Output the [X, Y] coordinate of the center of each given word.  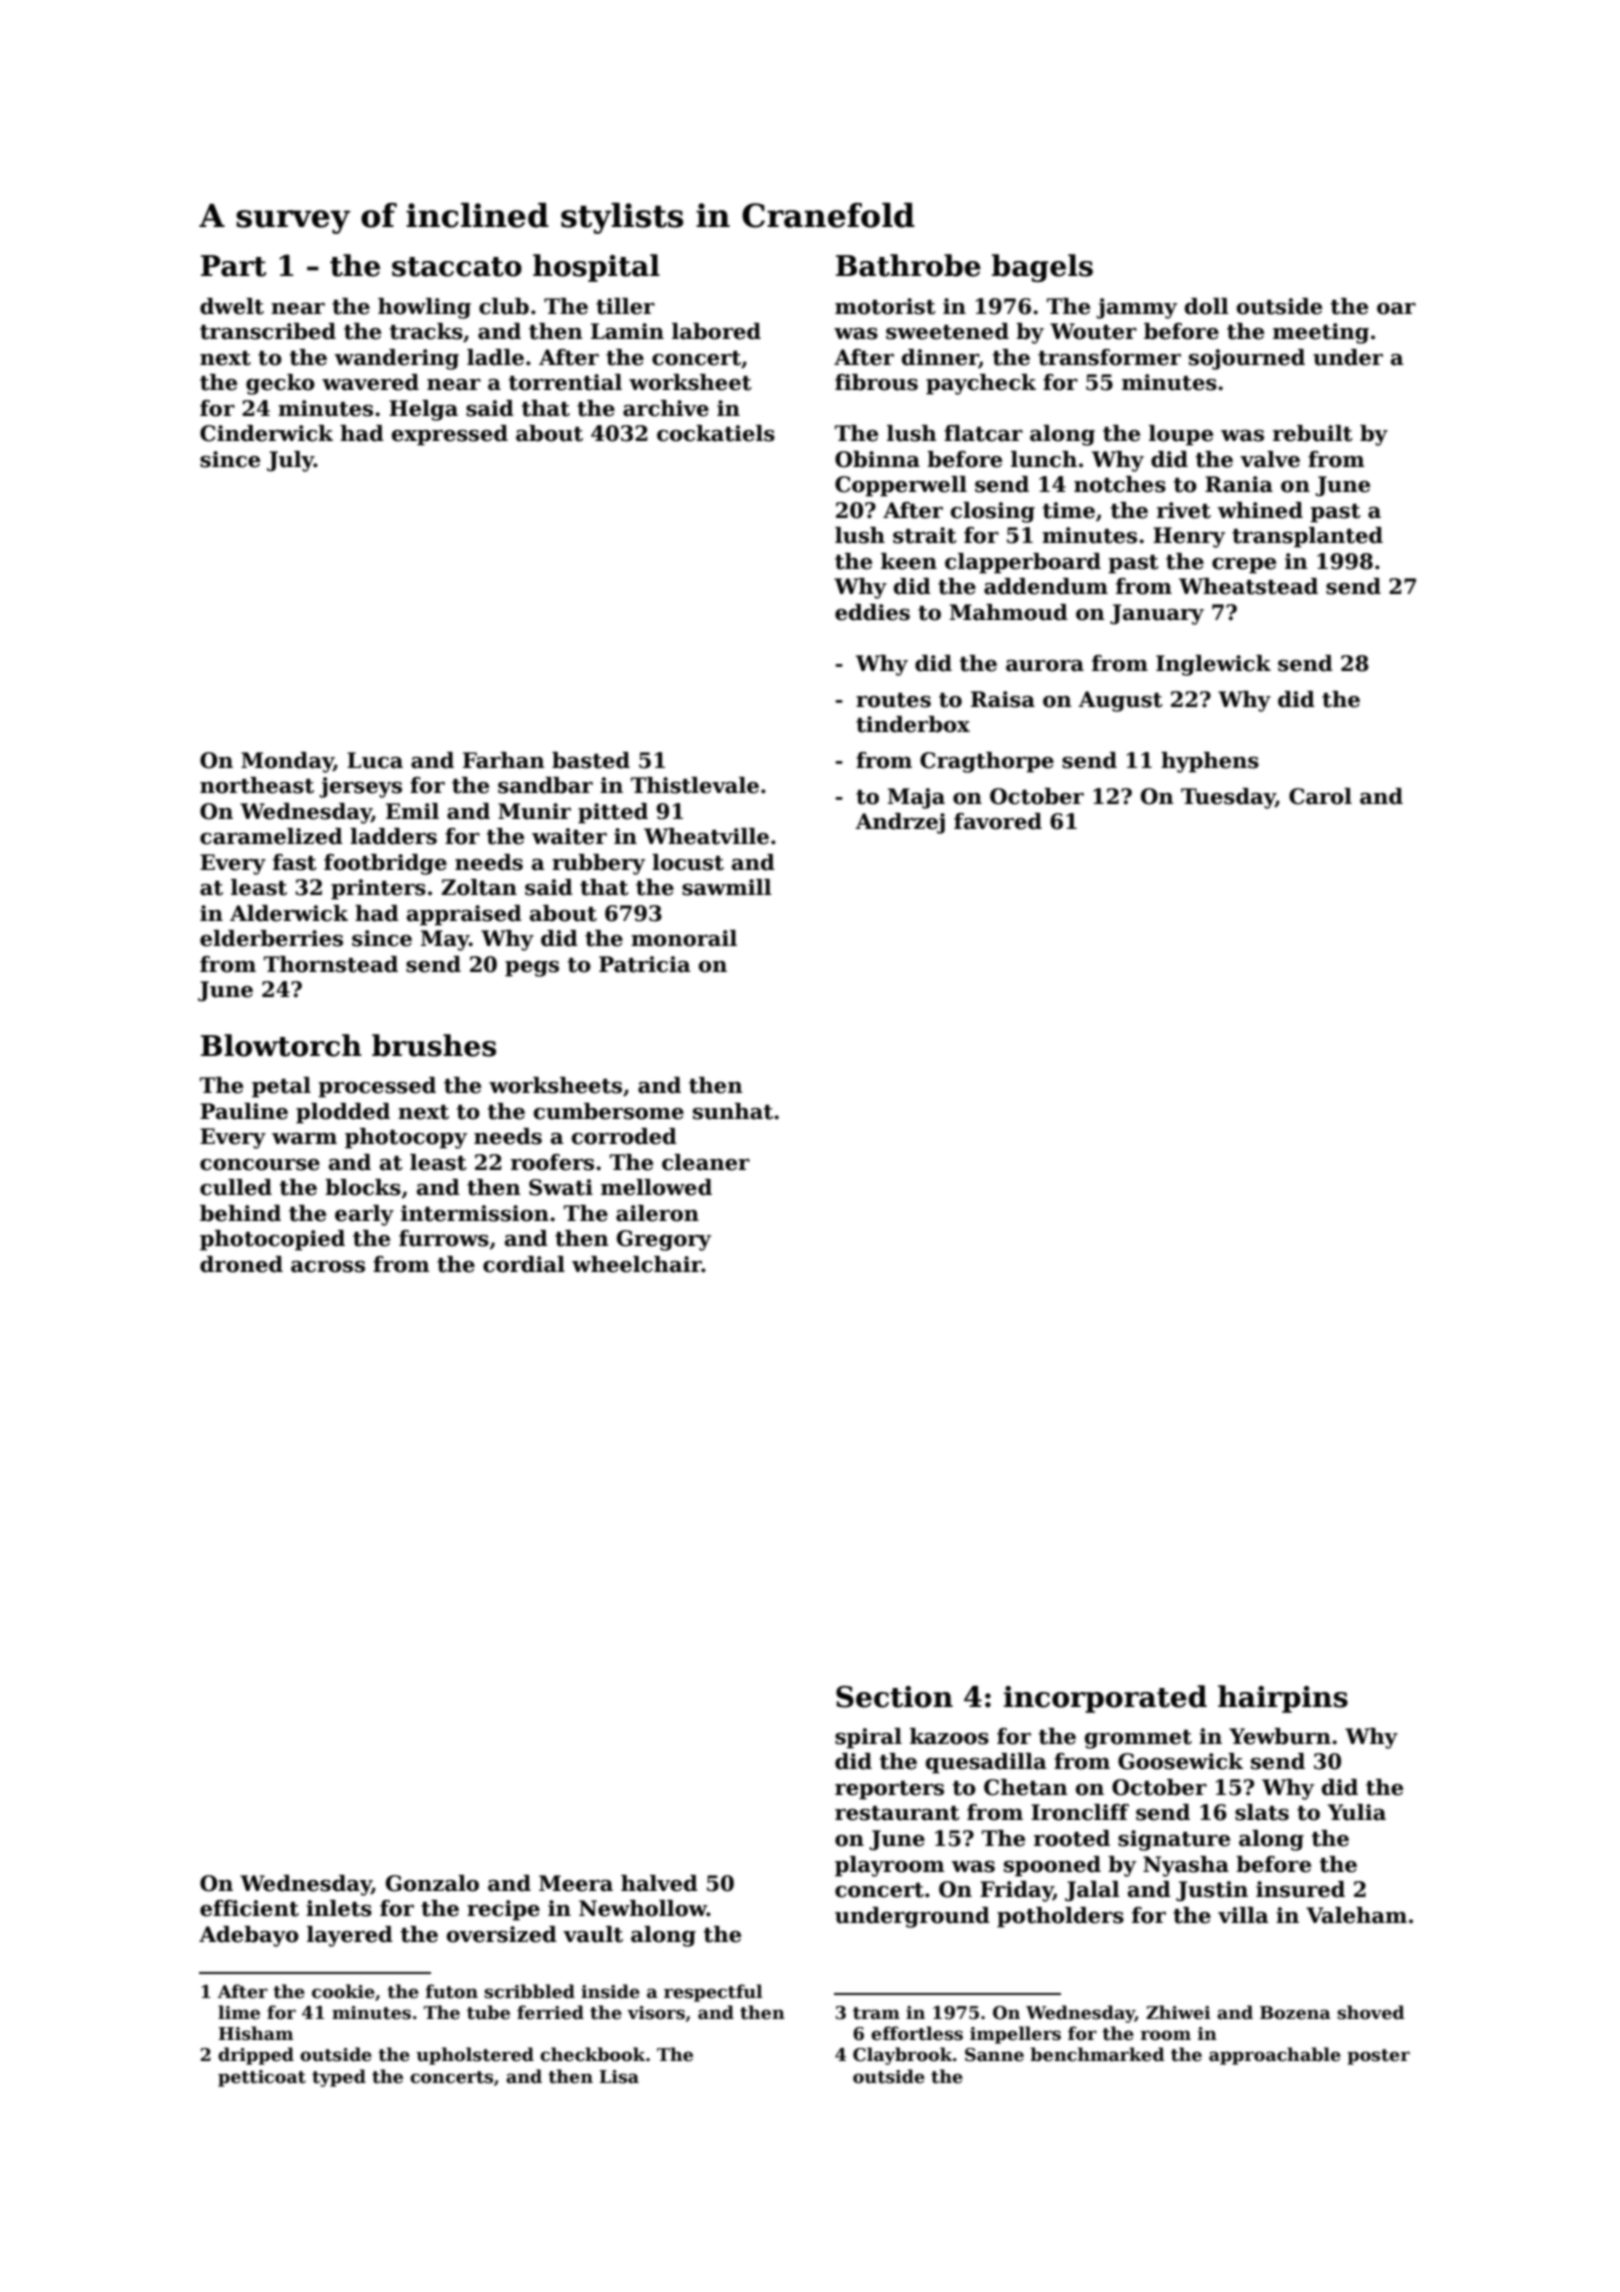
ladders [393, 836]
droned [241, 1264]
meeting [1321, 333]
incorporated [1105, 1699]
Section [894, 1697]
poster [1378, 2057]
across [328, 1267]
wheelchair [637, 1264]
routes [893, 700]
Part [234, 266]
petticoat [262, 2078]
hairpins [1283, 1699]
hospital [596, 268]
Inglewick [1213, 665]
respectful [713, 1993]
